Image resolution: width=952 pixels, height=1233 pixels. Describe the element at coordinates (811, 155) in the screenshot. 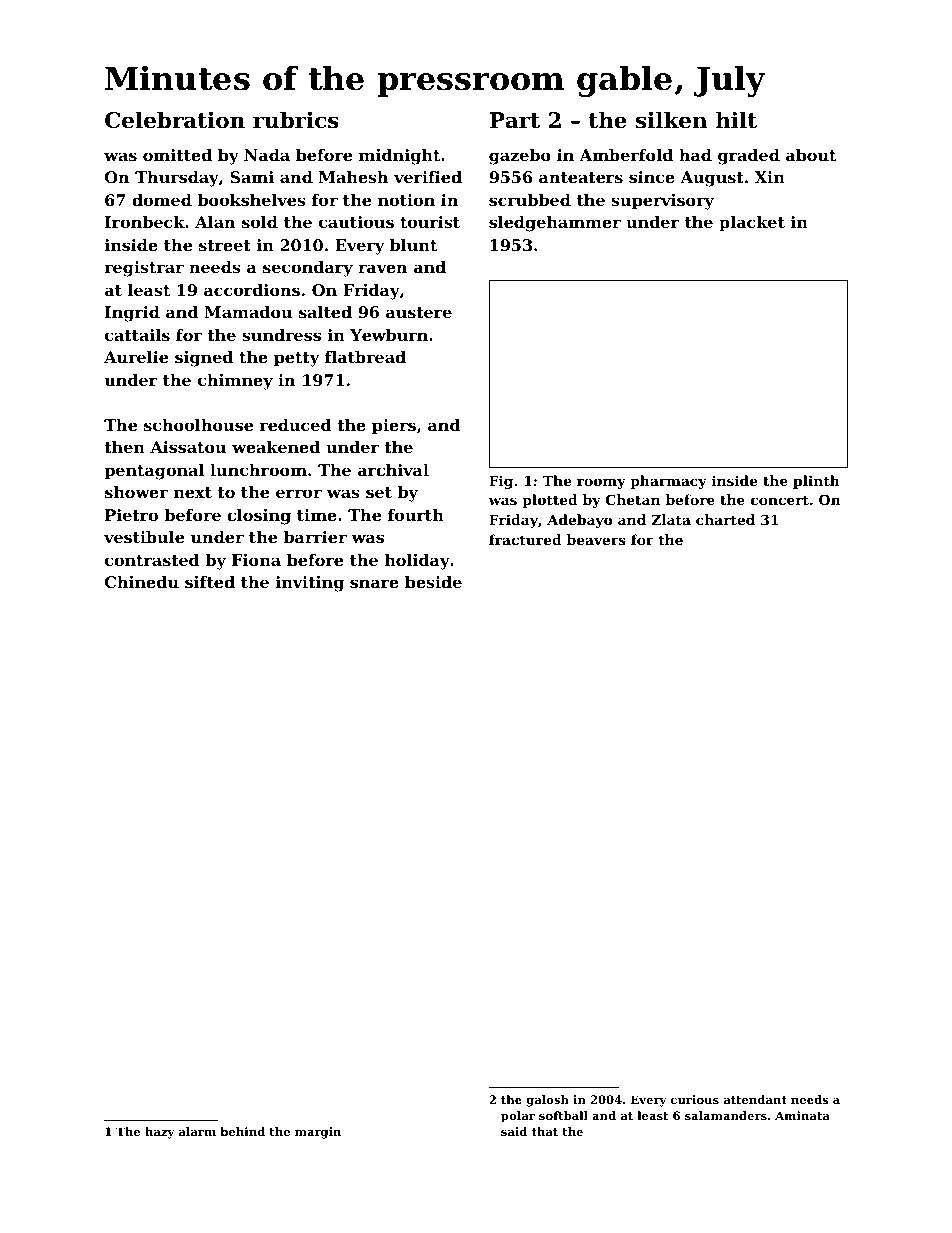

I see `about` at that location.
